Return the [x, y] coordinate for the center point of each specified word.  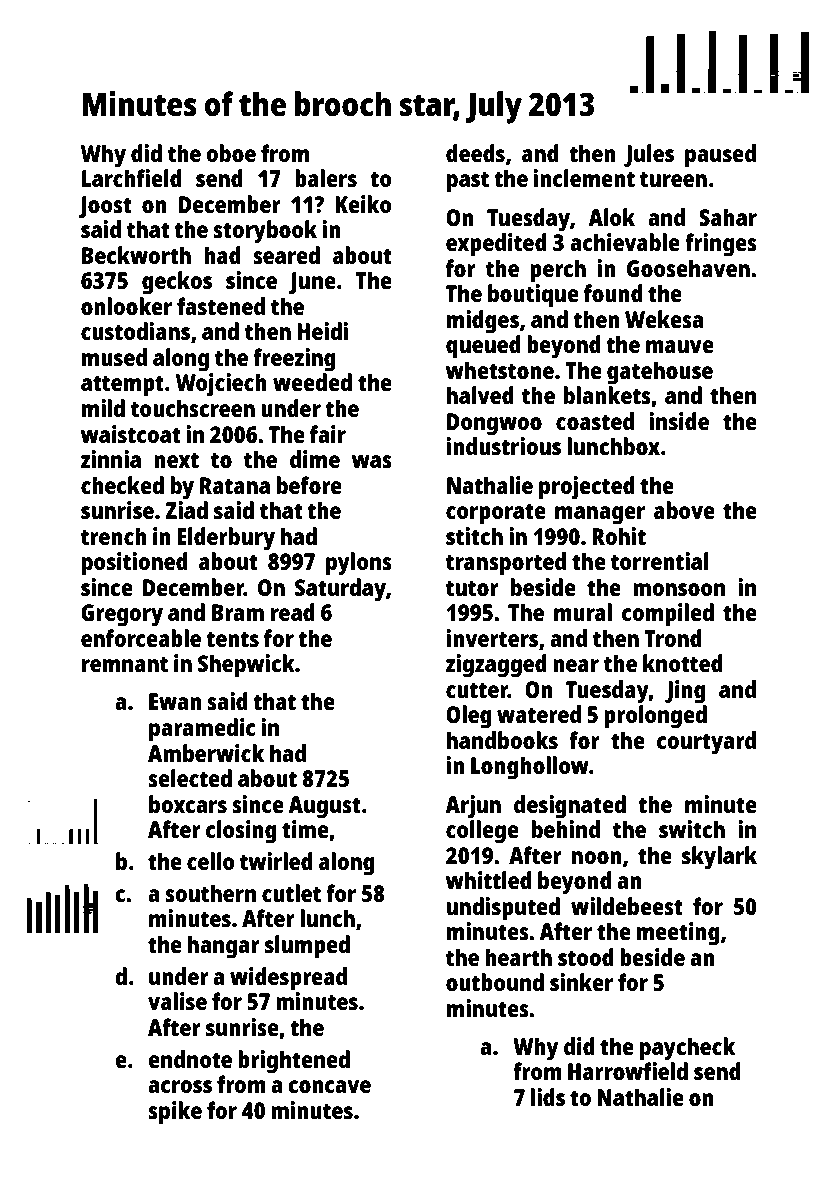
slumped [307, 947]
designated [570, 807]
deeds [475, 153]
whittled [489, 880]
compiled [668, 615]
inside [679, 421]
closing [241, 832]
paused [720, 156]
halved [480, 395]
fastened [221, 306]
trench [114, 536]
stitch [474, 536]
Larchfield [132, 178]
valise [177, 1001]
